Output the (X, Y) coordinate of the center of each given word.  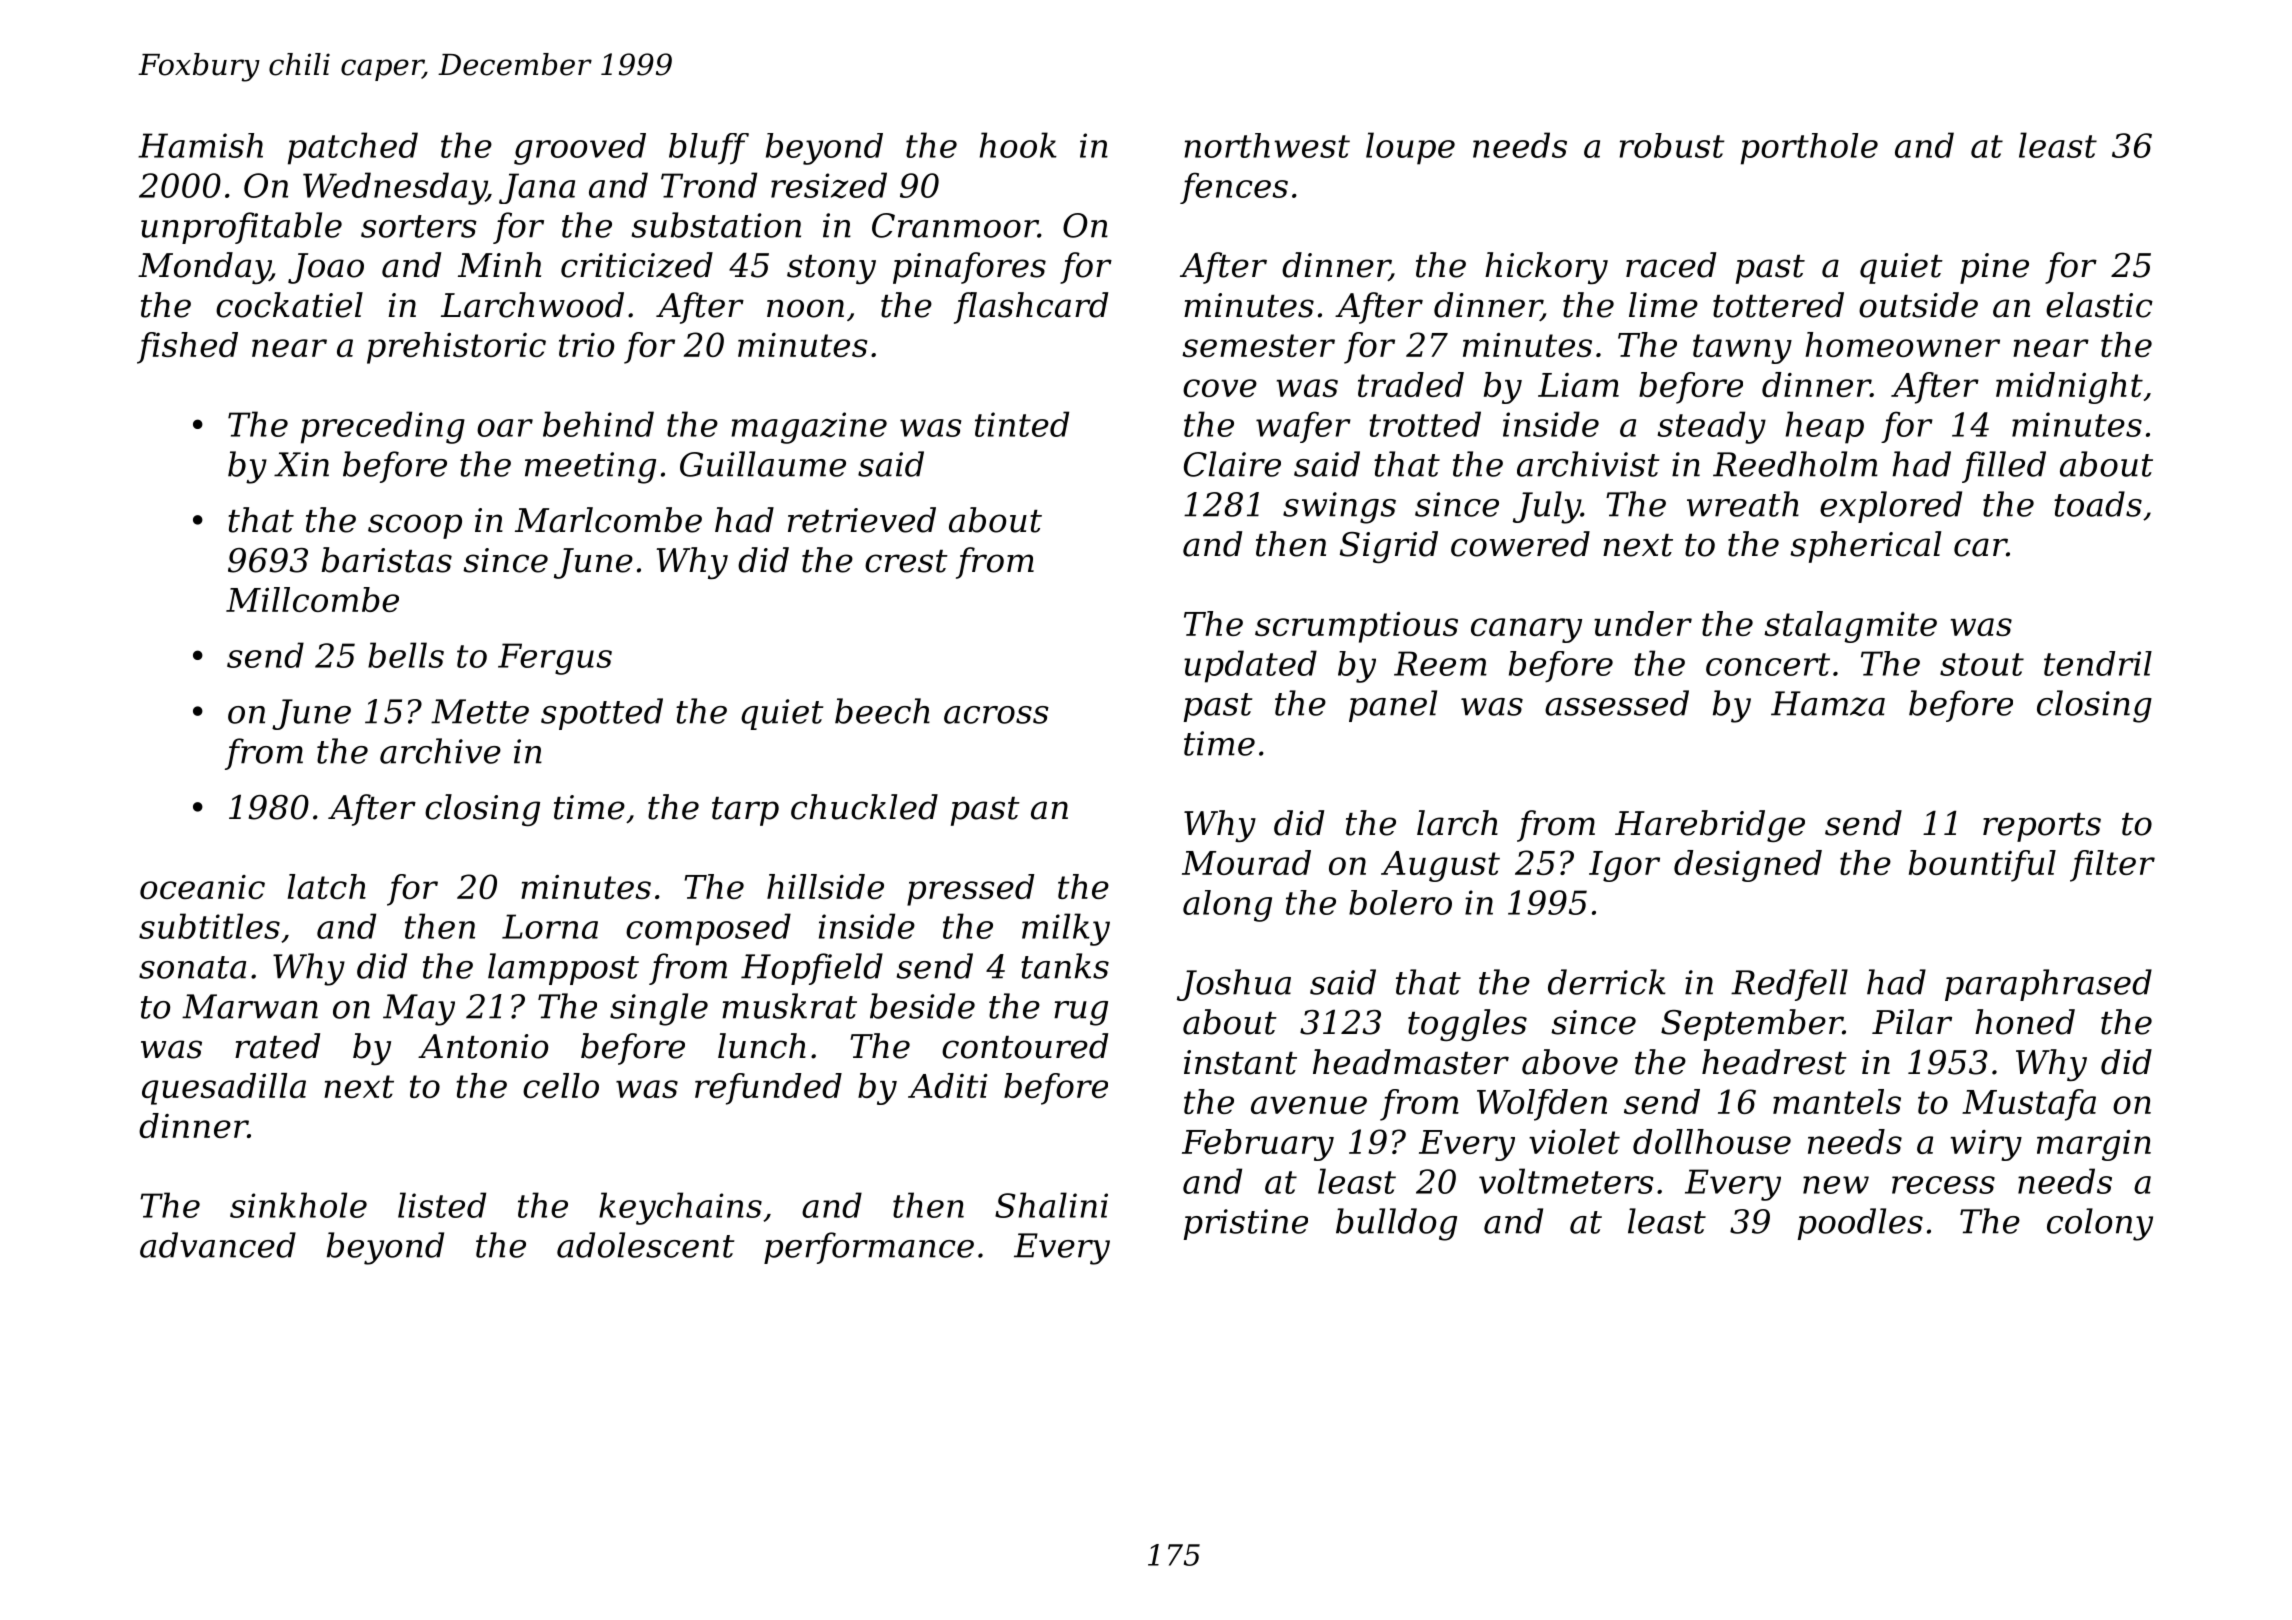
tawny (1742, 349)
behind (598, 424)
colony (2100, 1224)
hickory (1546, 268)
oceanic (202, 887)
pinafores (969, 268)
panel (1393, 706)
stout (1982, 664)
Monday (204, 268)
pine (1994, 268)
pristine (1246, 1224)
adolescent (645, 1245)
